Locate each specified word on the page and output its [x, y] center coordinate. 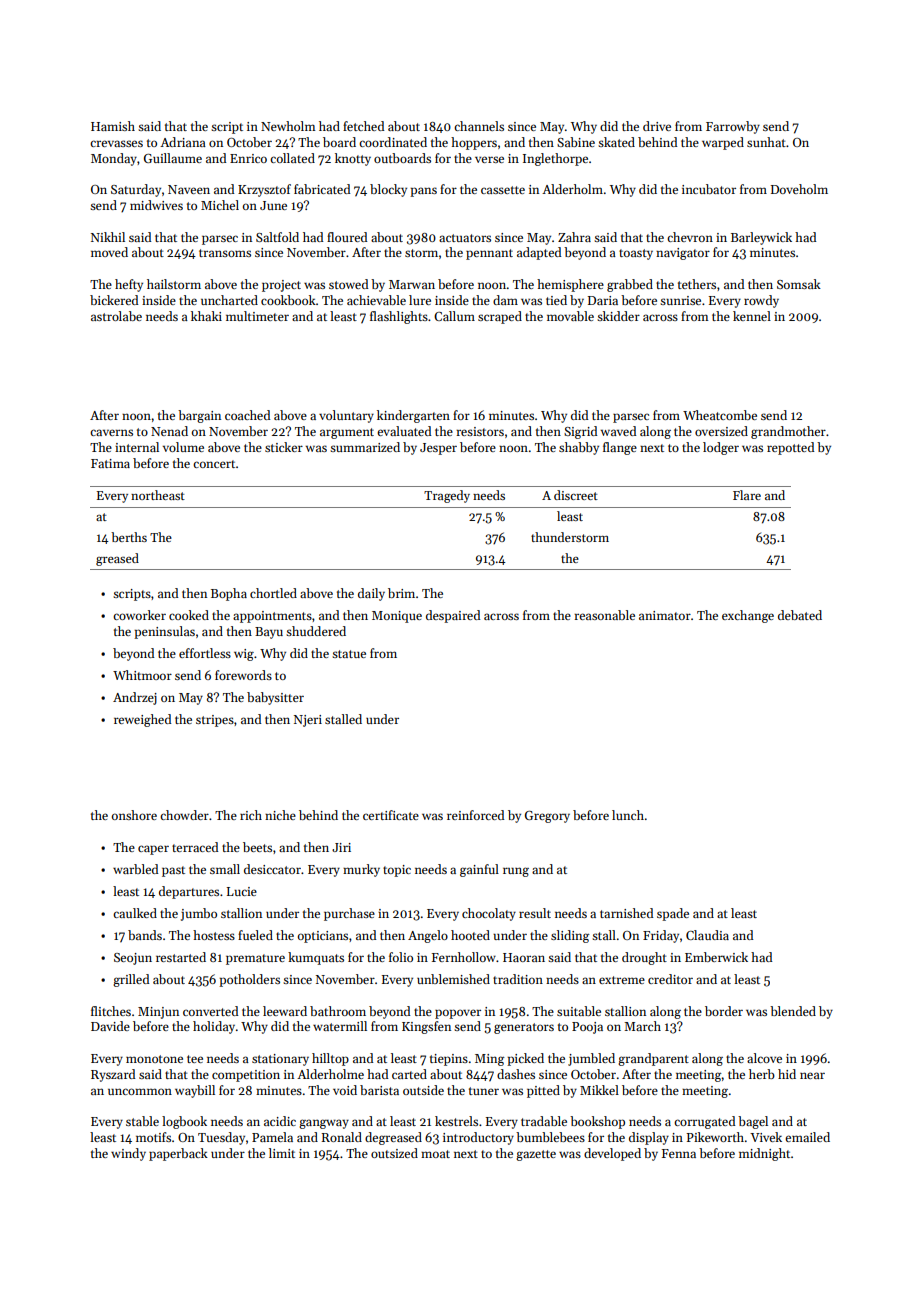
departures [189, 892]
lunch [628, 815]
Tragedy [447, 496]
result [535, 913]
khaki [206, 316]
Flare [747, 495]
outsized [394, 1153]
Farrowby [733, 127]
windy [128, 1154]
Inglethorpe [555, 159]
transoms [225, 253]
